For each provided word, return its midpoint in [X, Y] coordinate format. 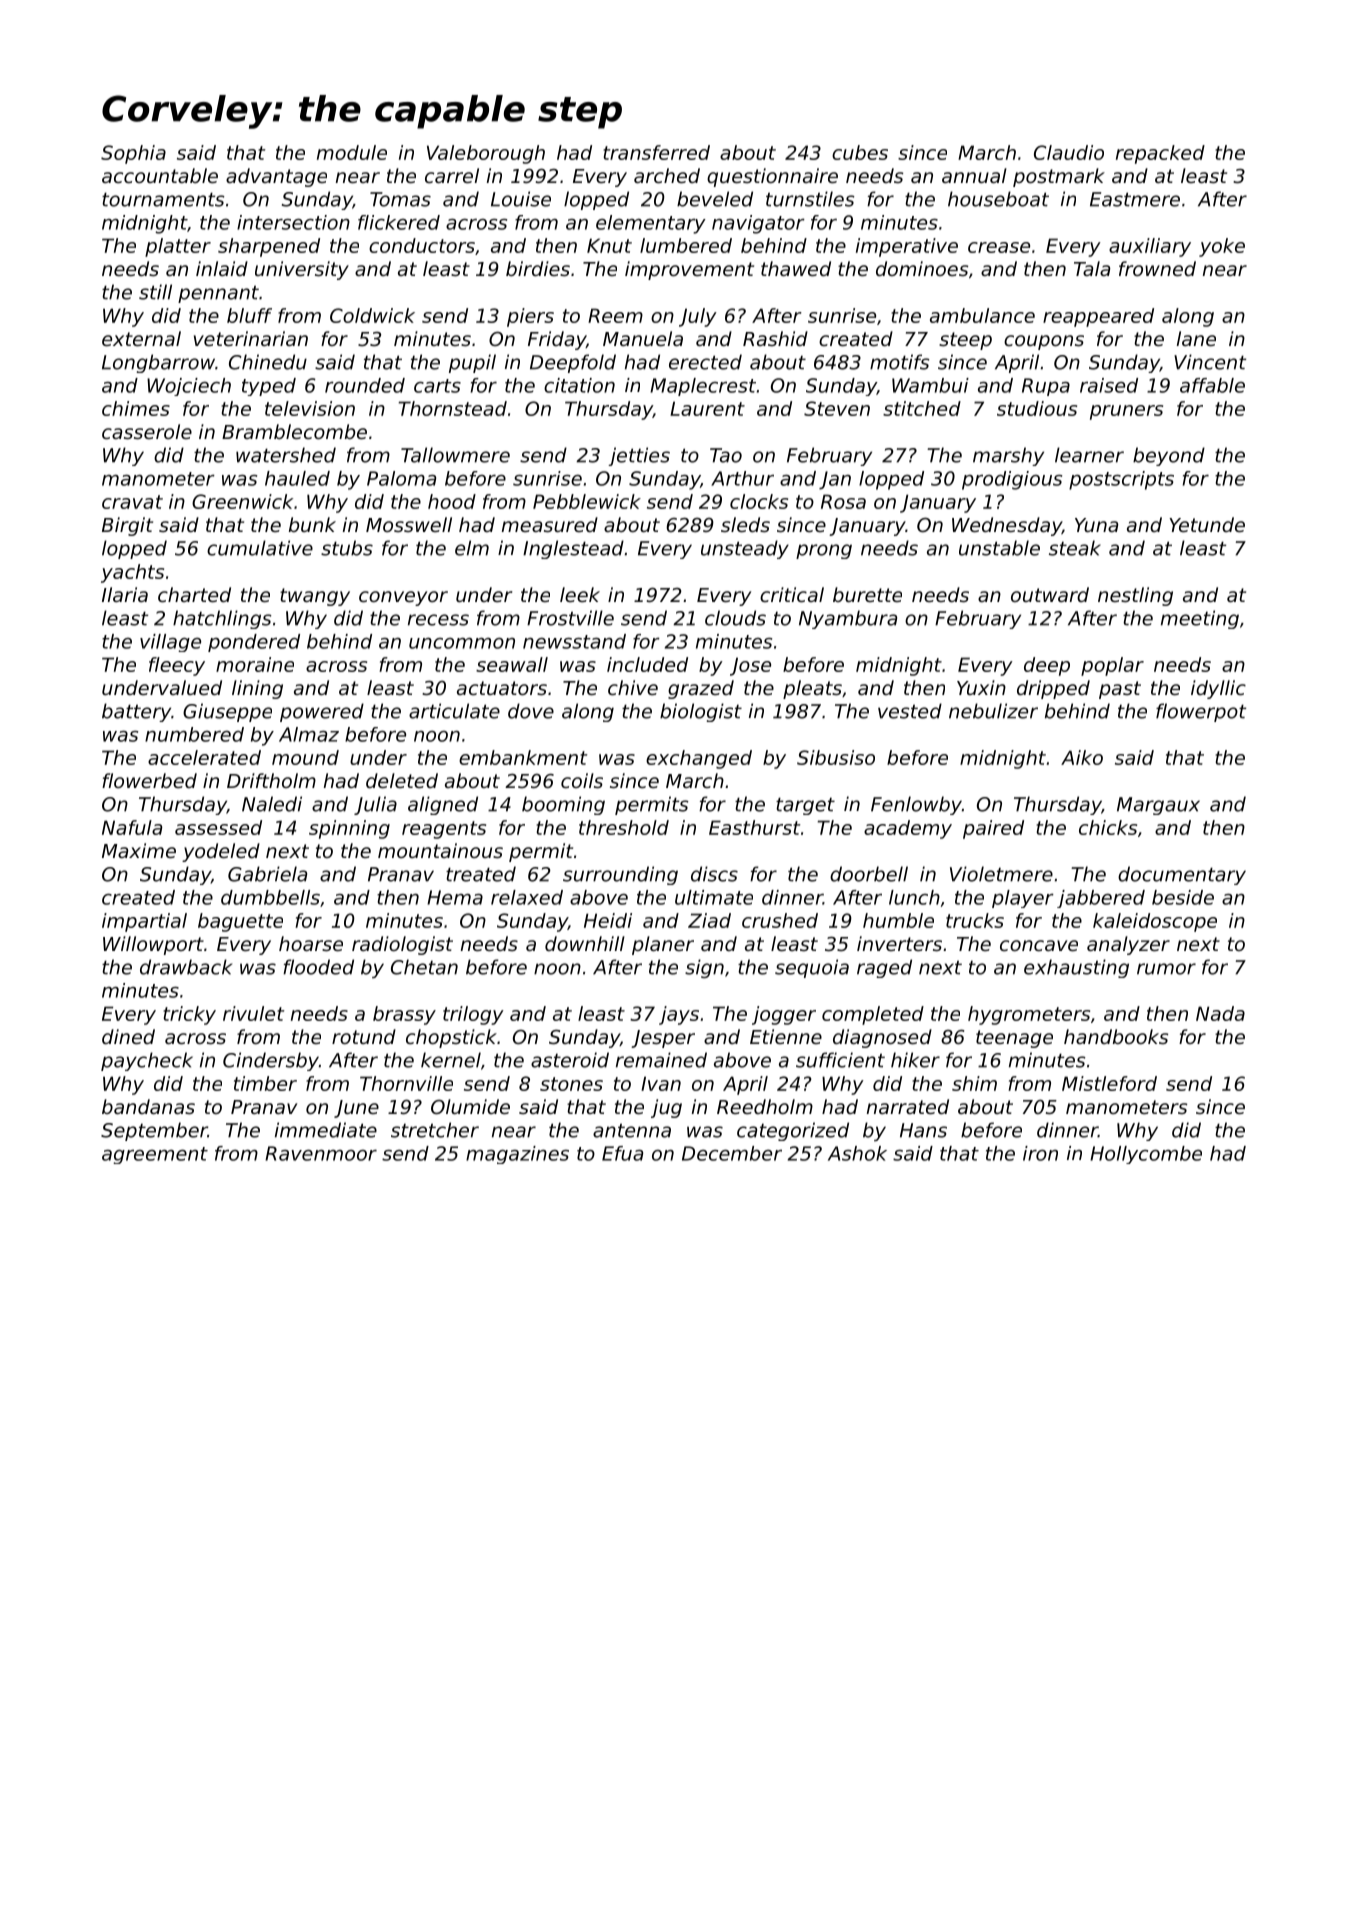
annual [974, 175]
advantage [276, 177]
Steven [837, 408]
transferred [656, 152]
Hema [455, 897]
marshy [1008, 456]
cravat [132, 502]
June [356, 1109]
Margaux [1158, 806]
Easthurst [754, 827]
